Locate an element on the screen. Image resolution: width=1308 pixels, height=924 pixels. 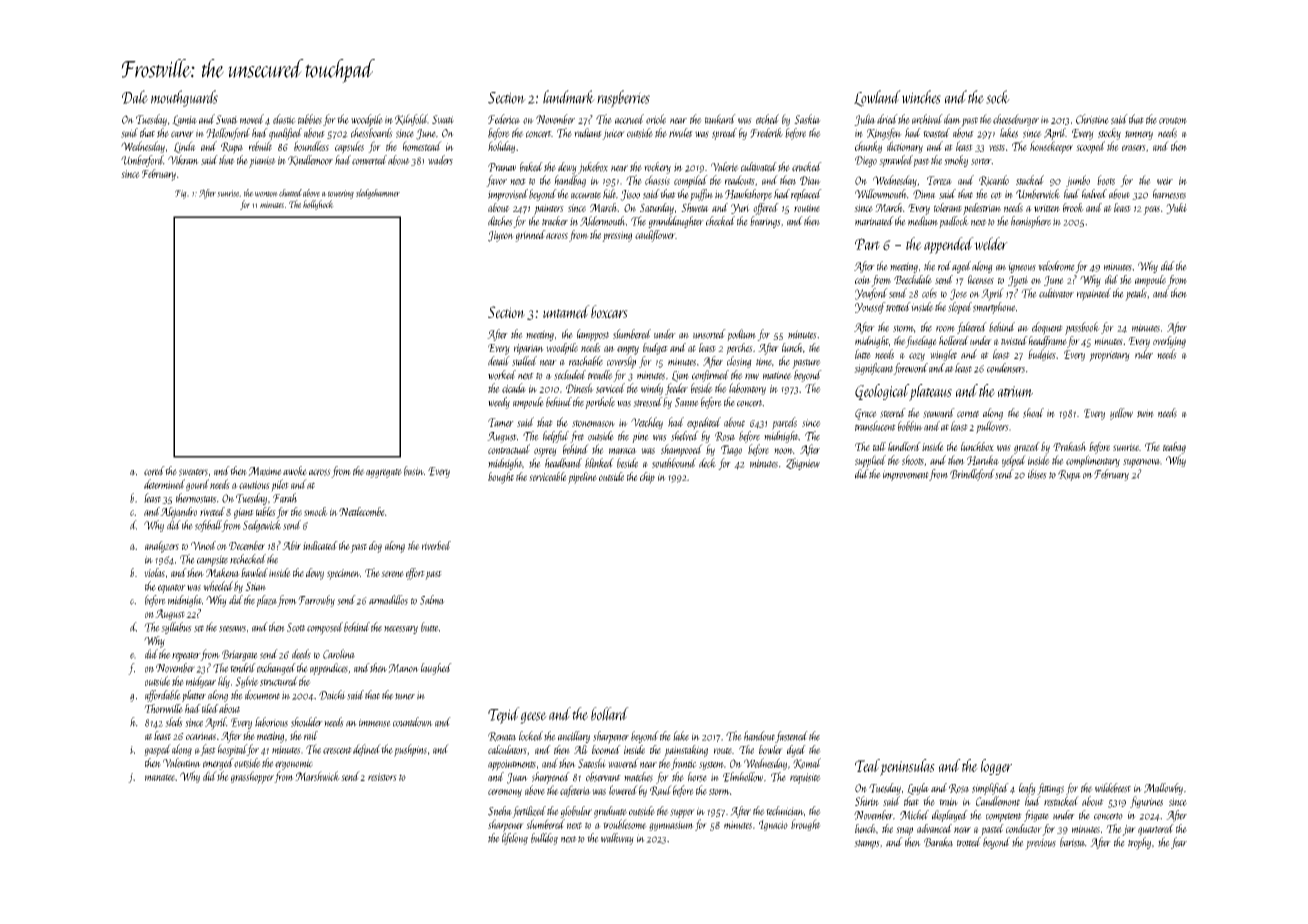
weedy is located at coordinates (499, 403).
